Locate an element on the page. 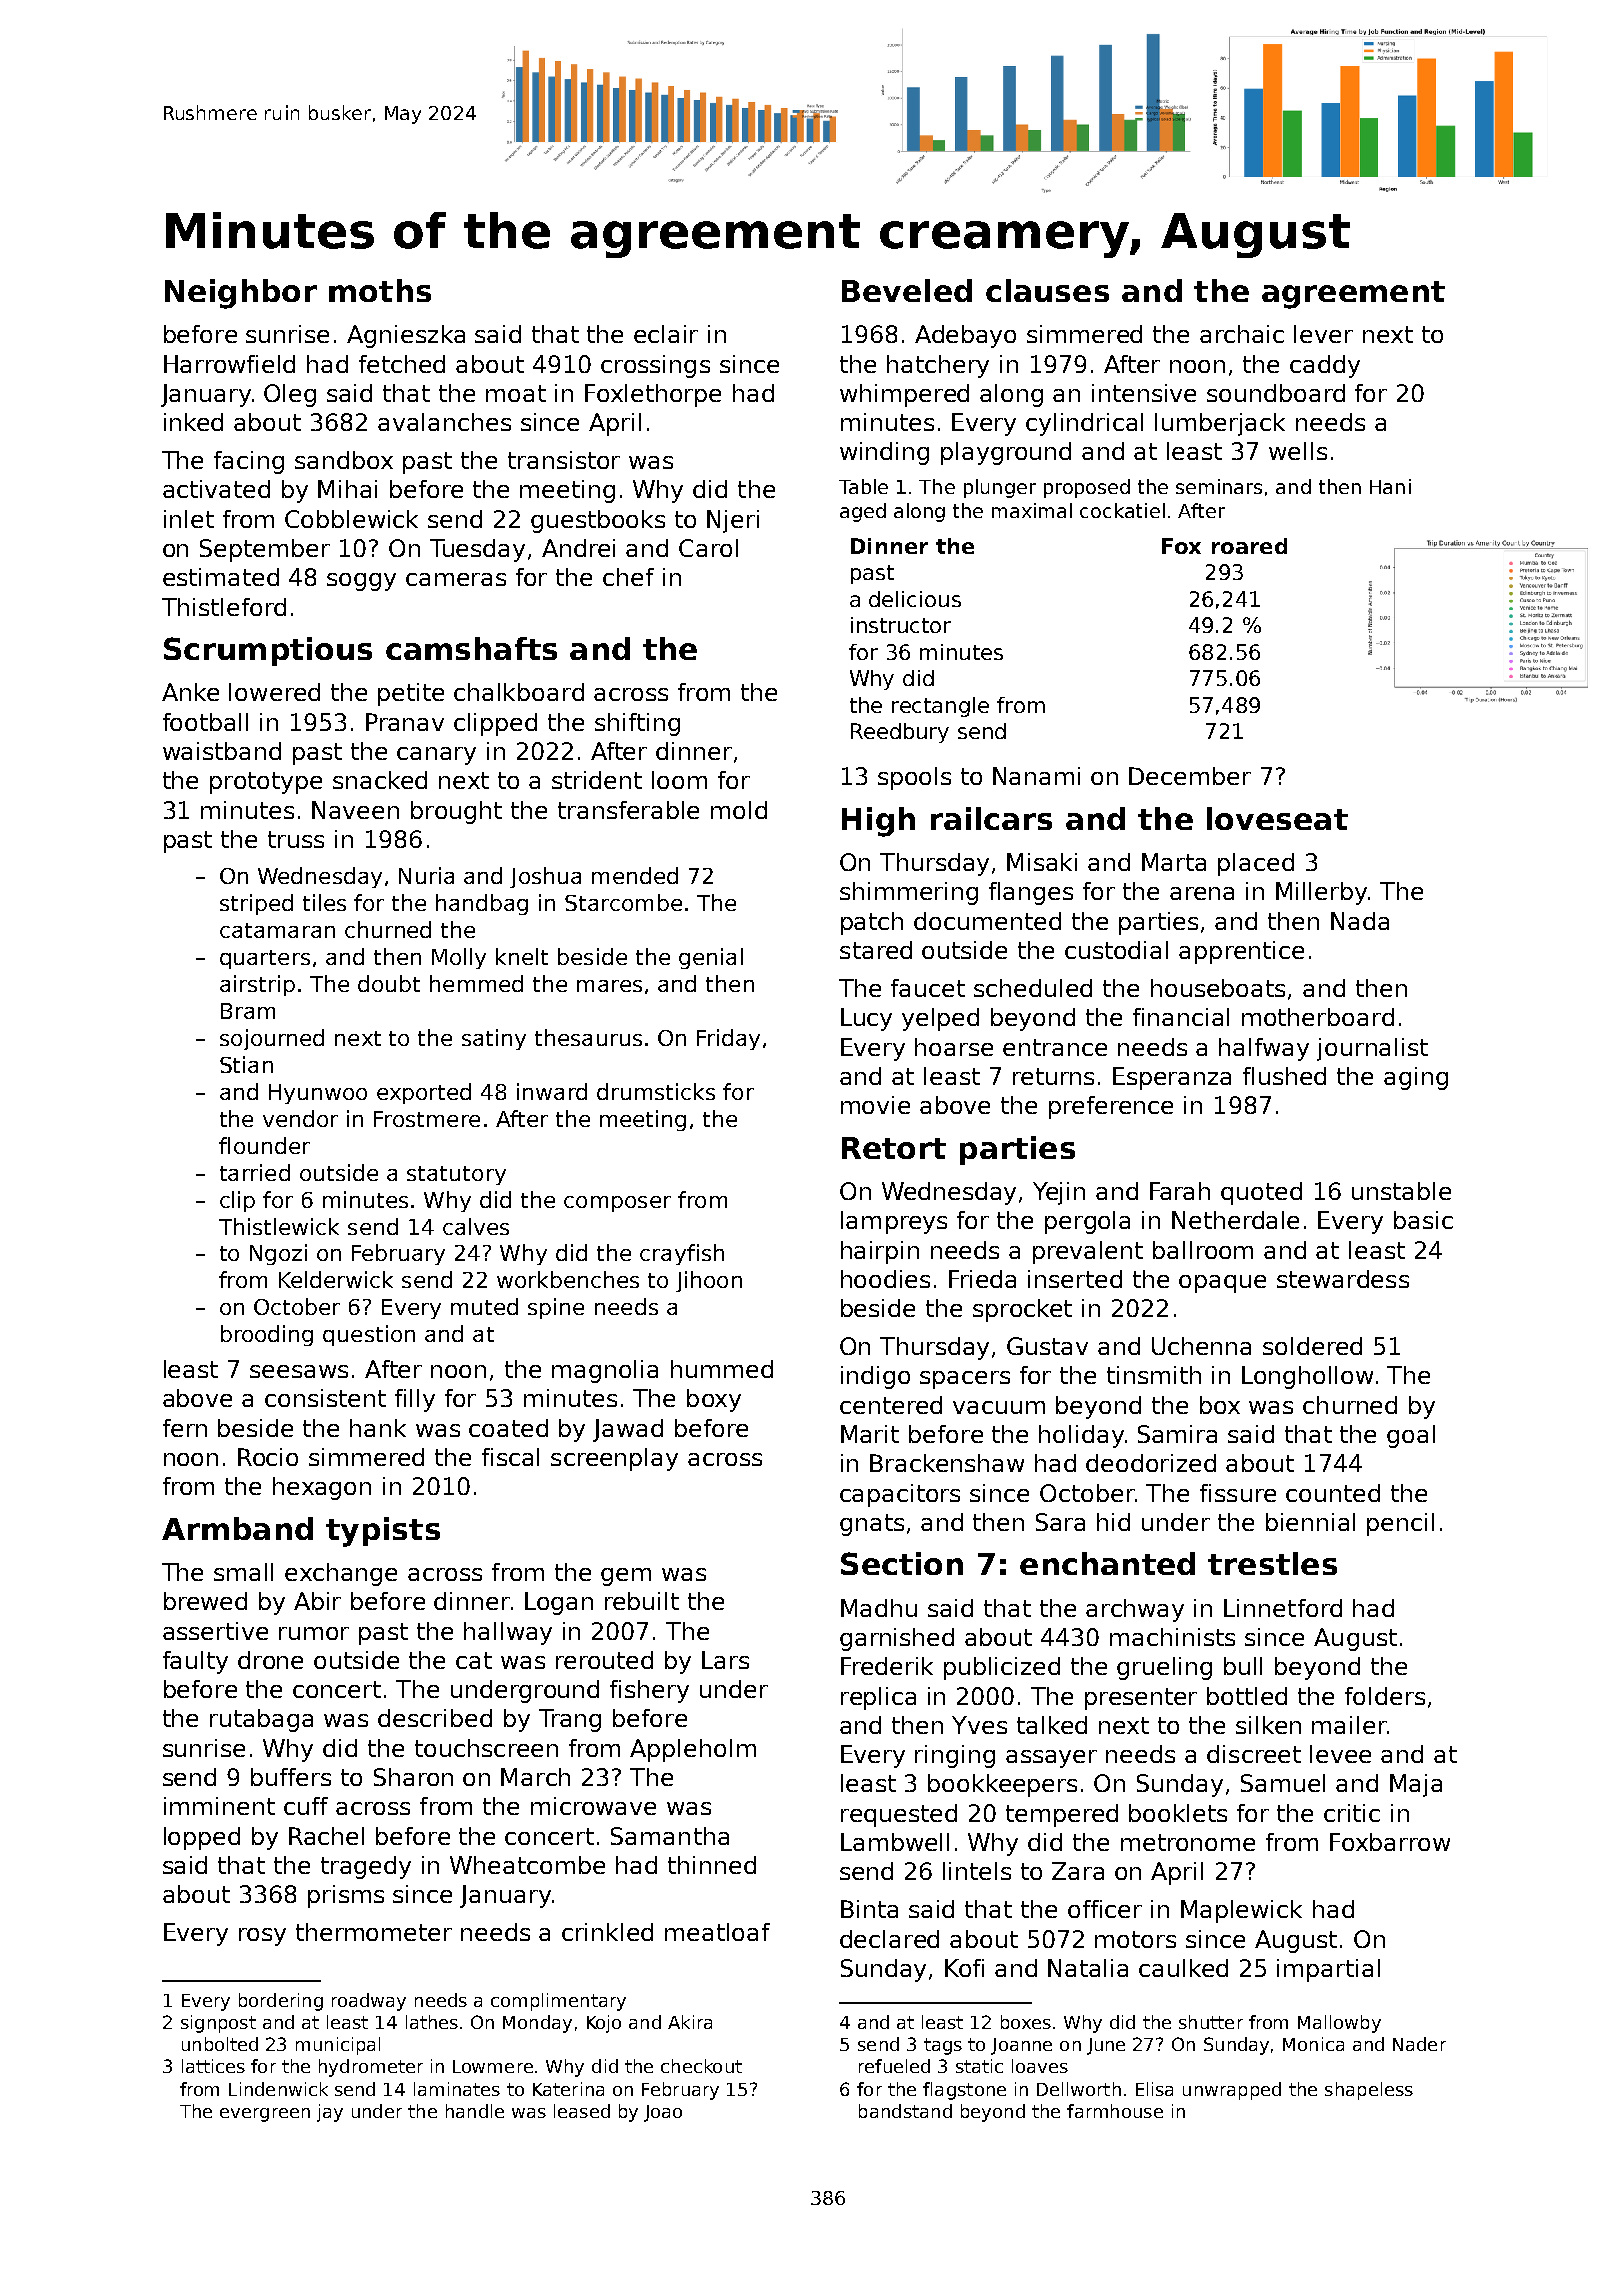 The image size is (1620, 2292). lever is located at coordinates (1323, 334).
